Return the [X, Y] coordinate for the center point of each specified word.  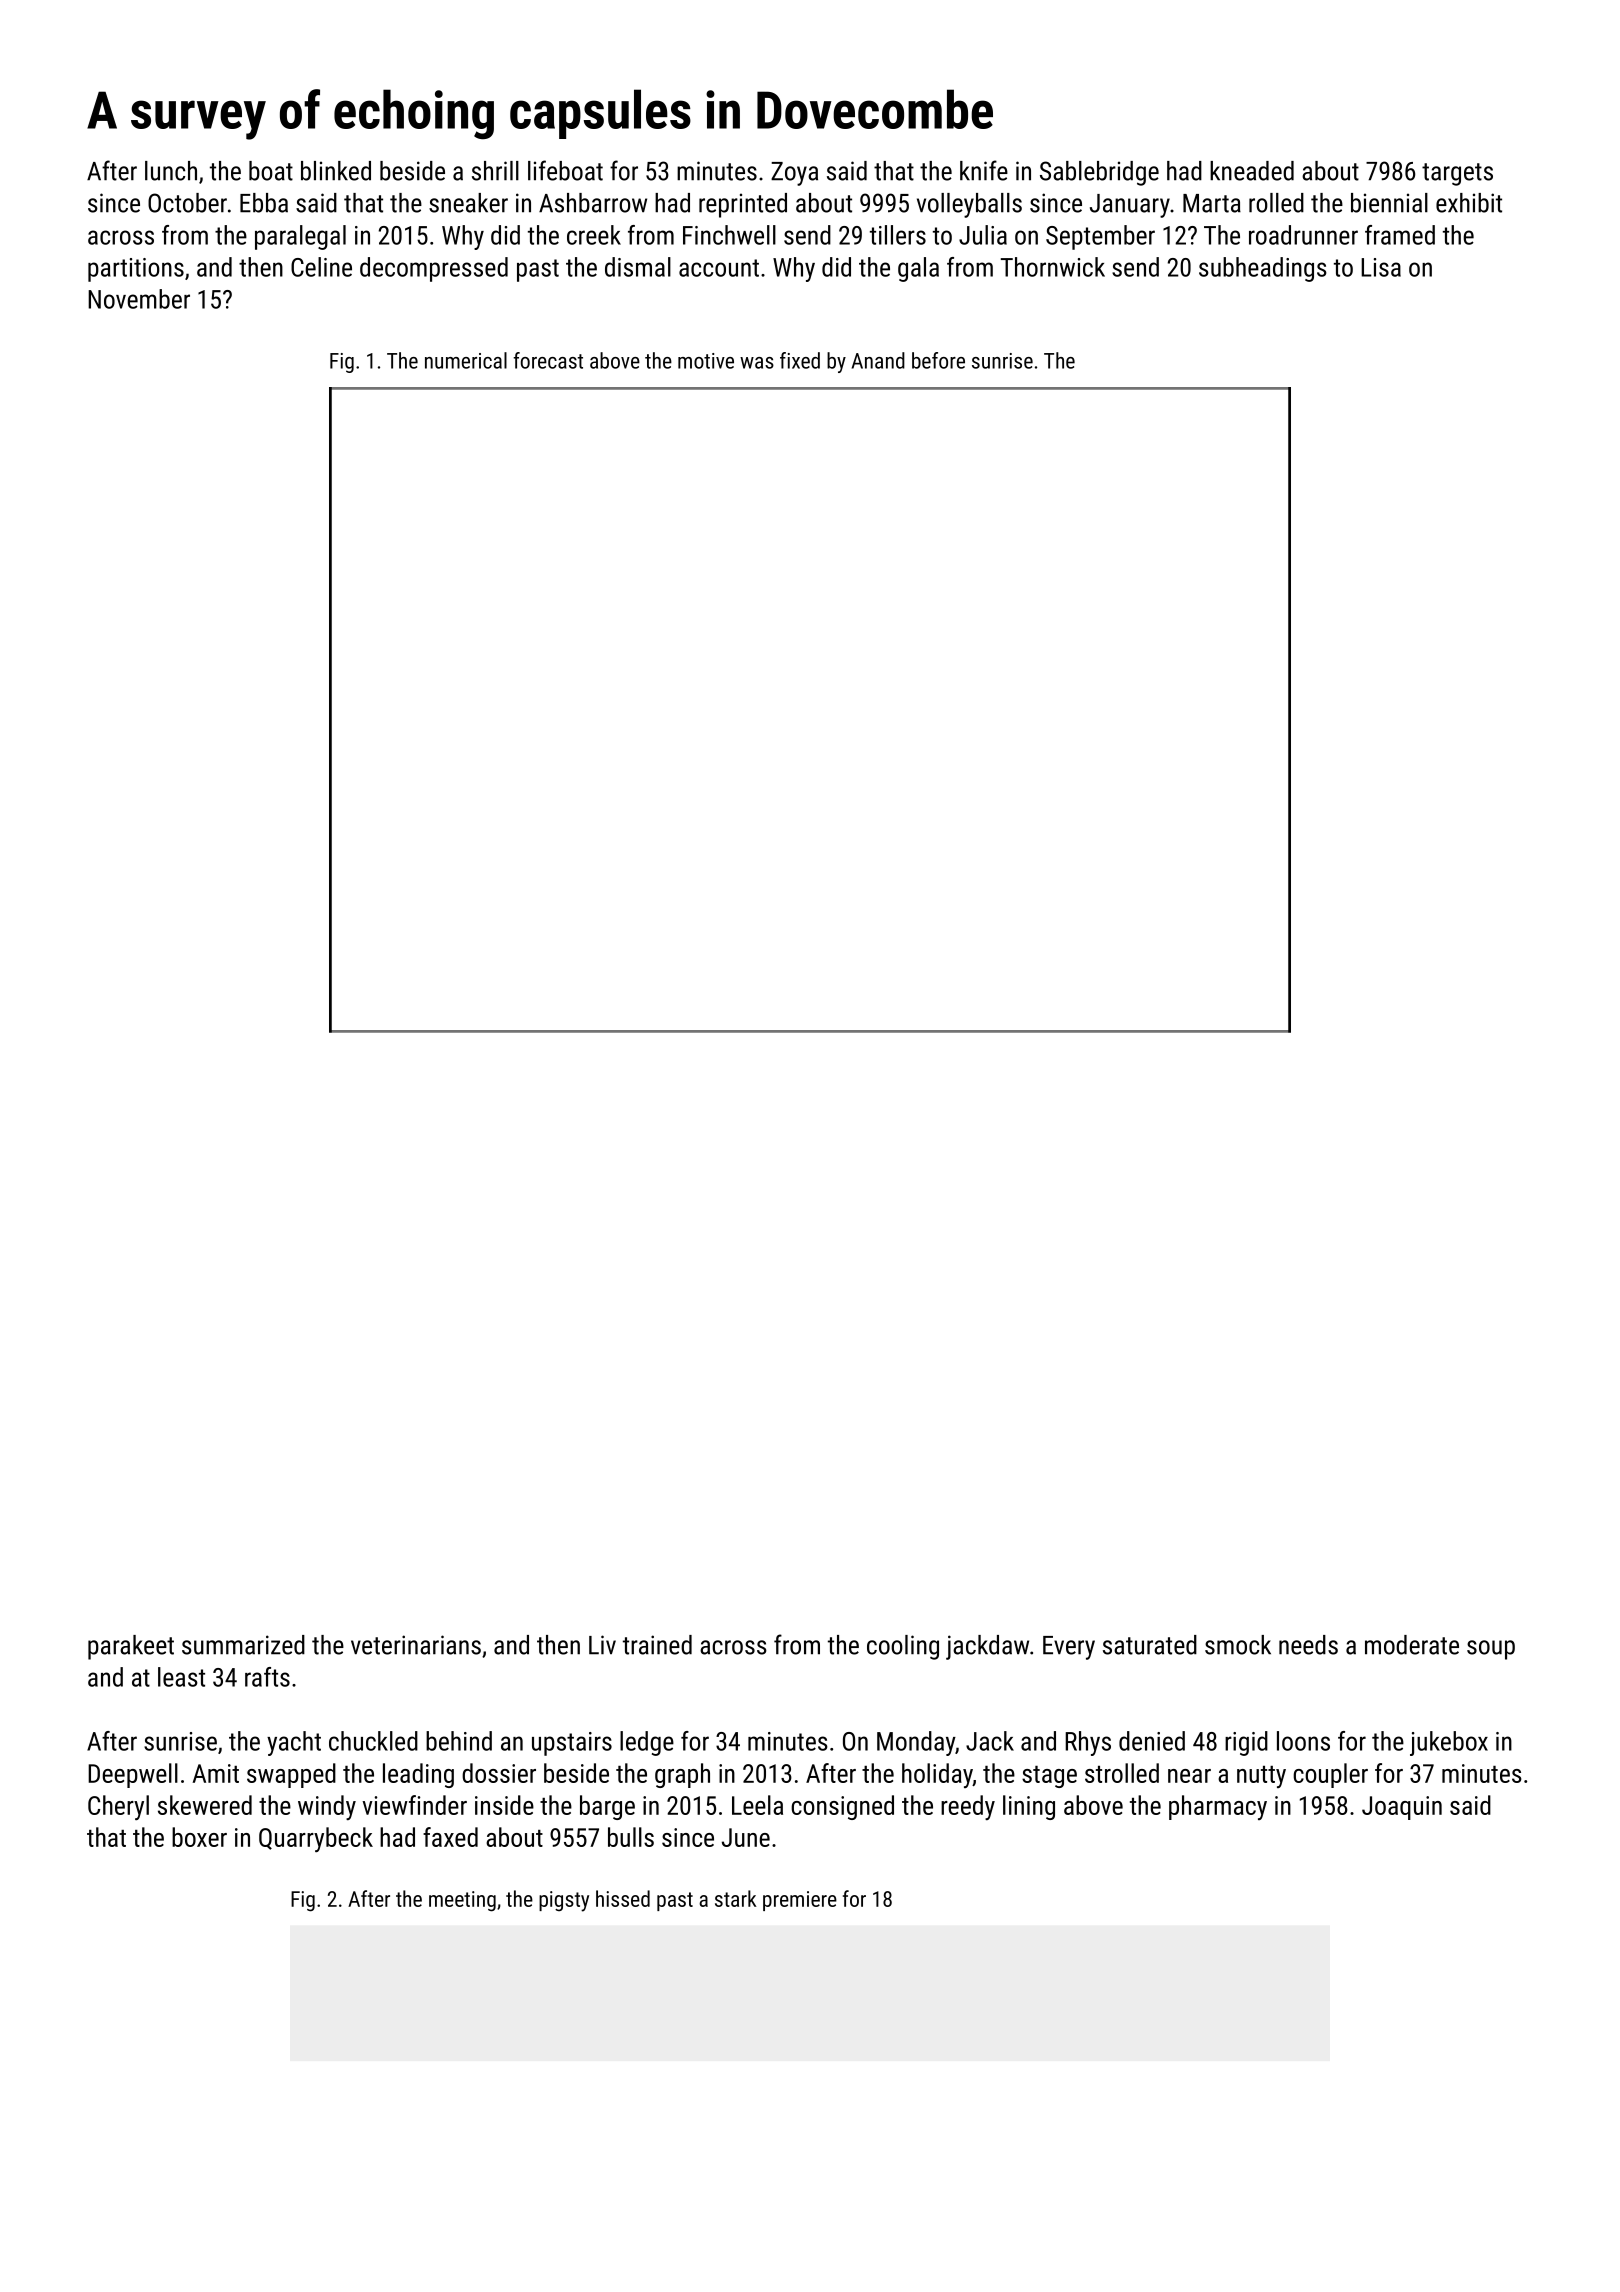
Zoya [794, 174]
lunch [171, 171]
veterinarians [416, 1645]
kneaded [1252, 171]
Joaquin [1402, 1808]
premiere [800, 1901]
